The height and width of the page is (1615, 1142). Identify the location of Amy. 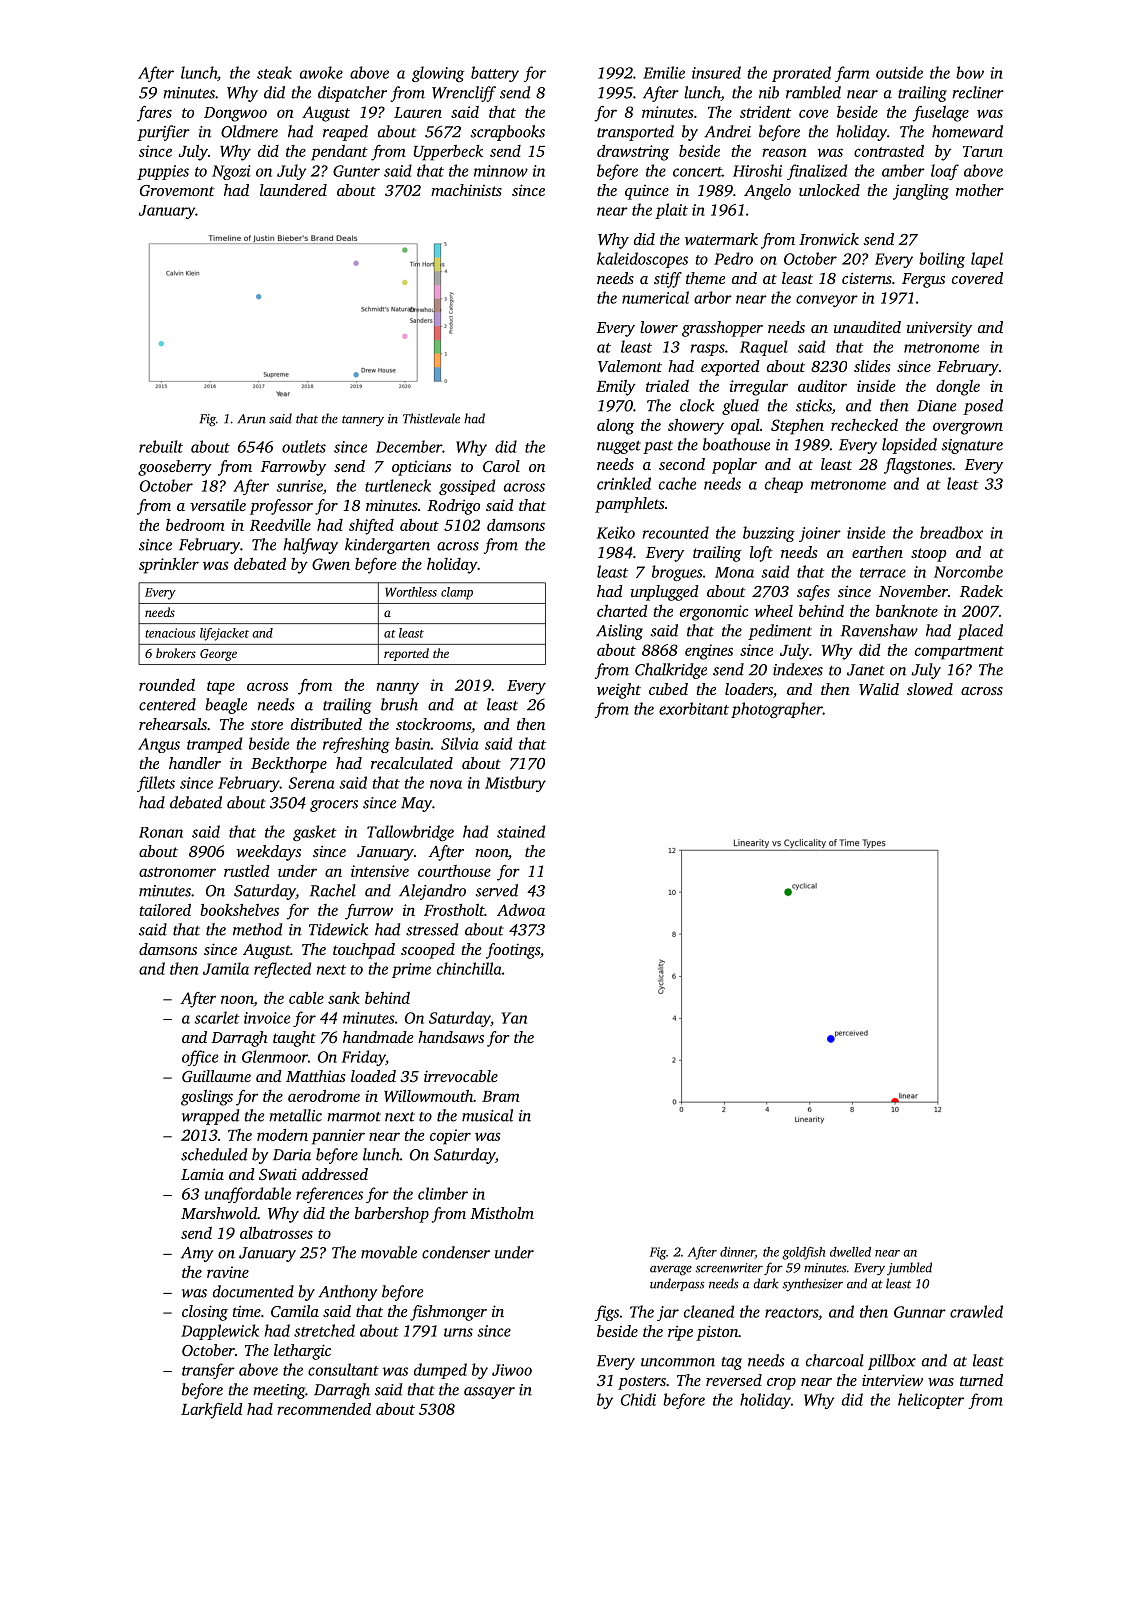
(197, 1254).
